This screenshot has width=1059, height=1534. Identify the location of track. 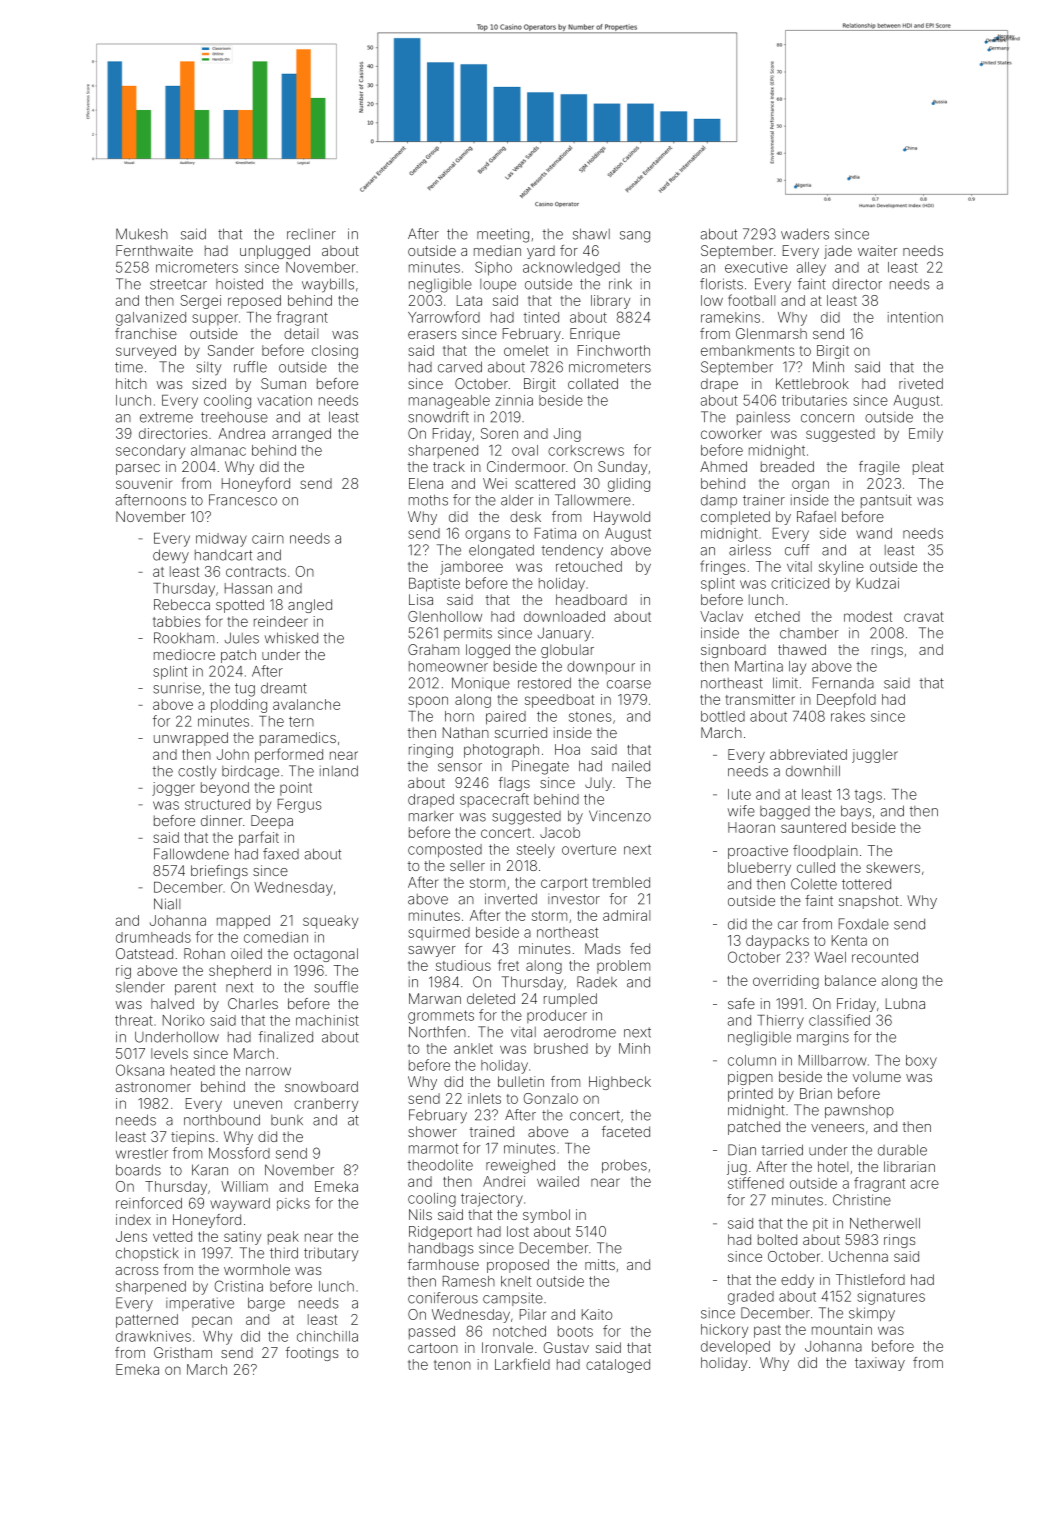
(449, 466).
